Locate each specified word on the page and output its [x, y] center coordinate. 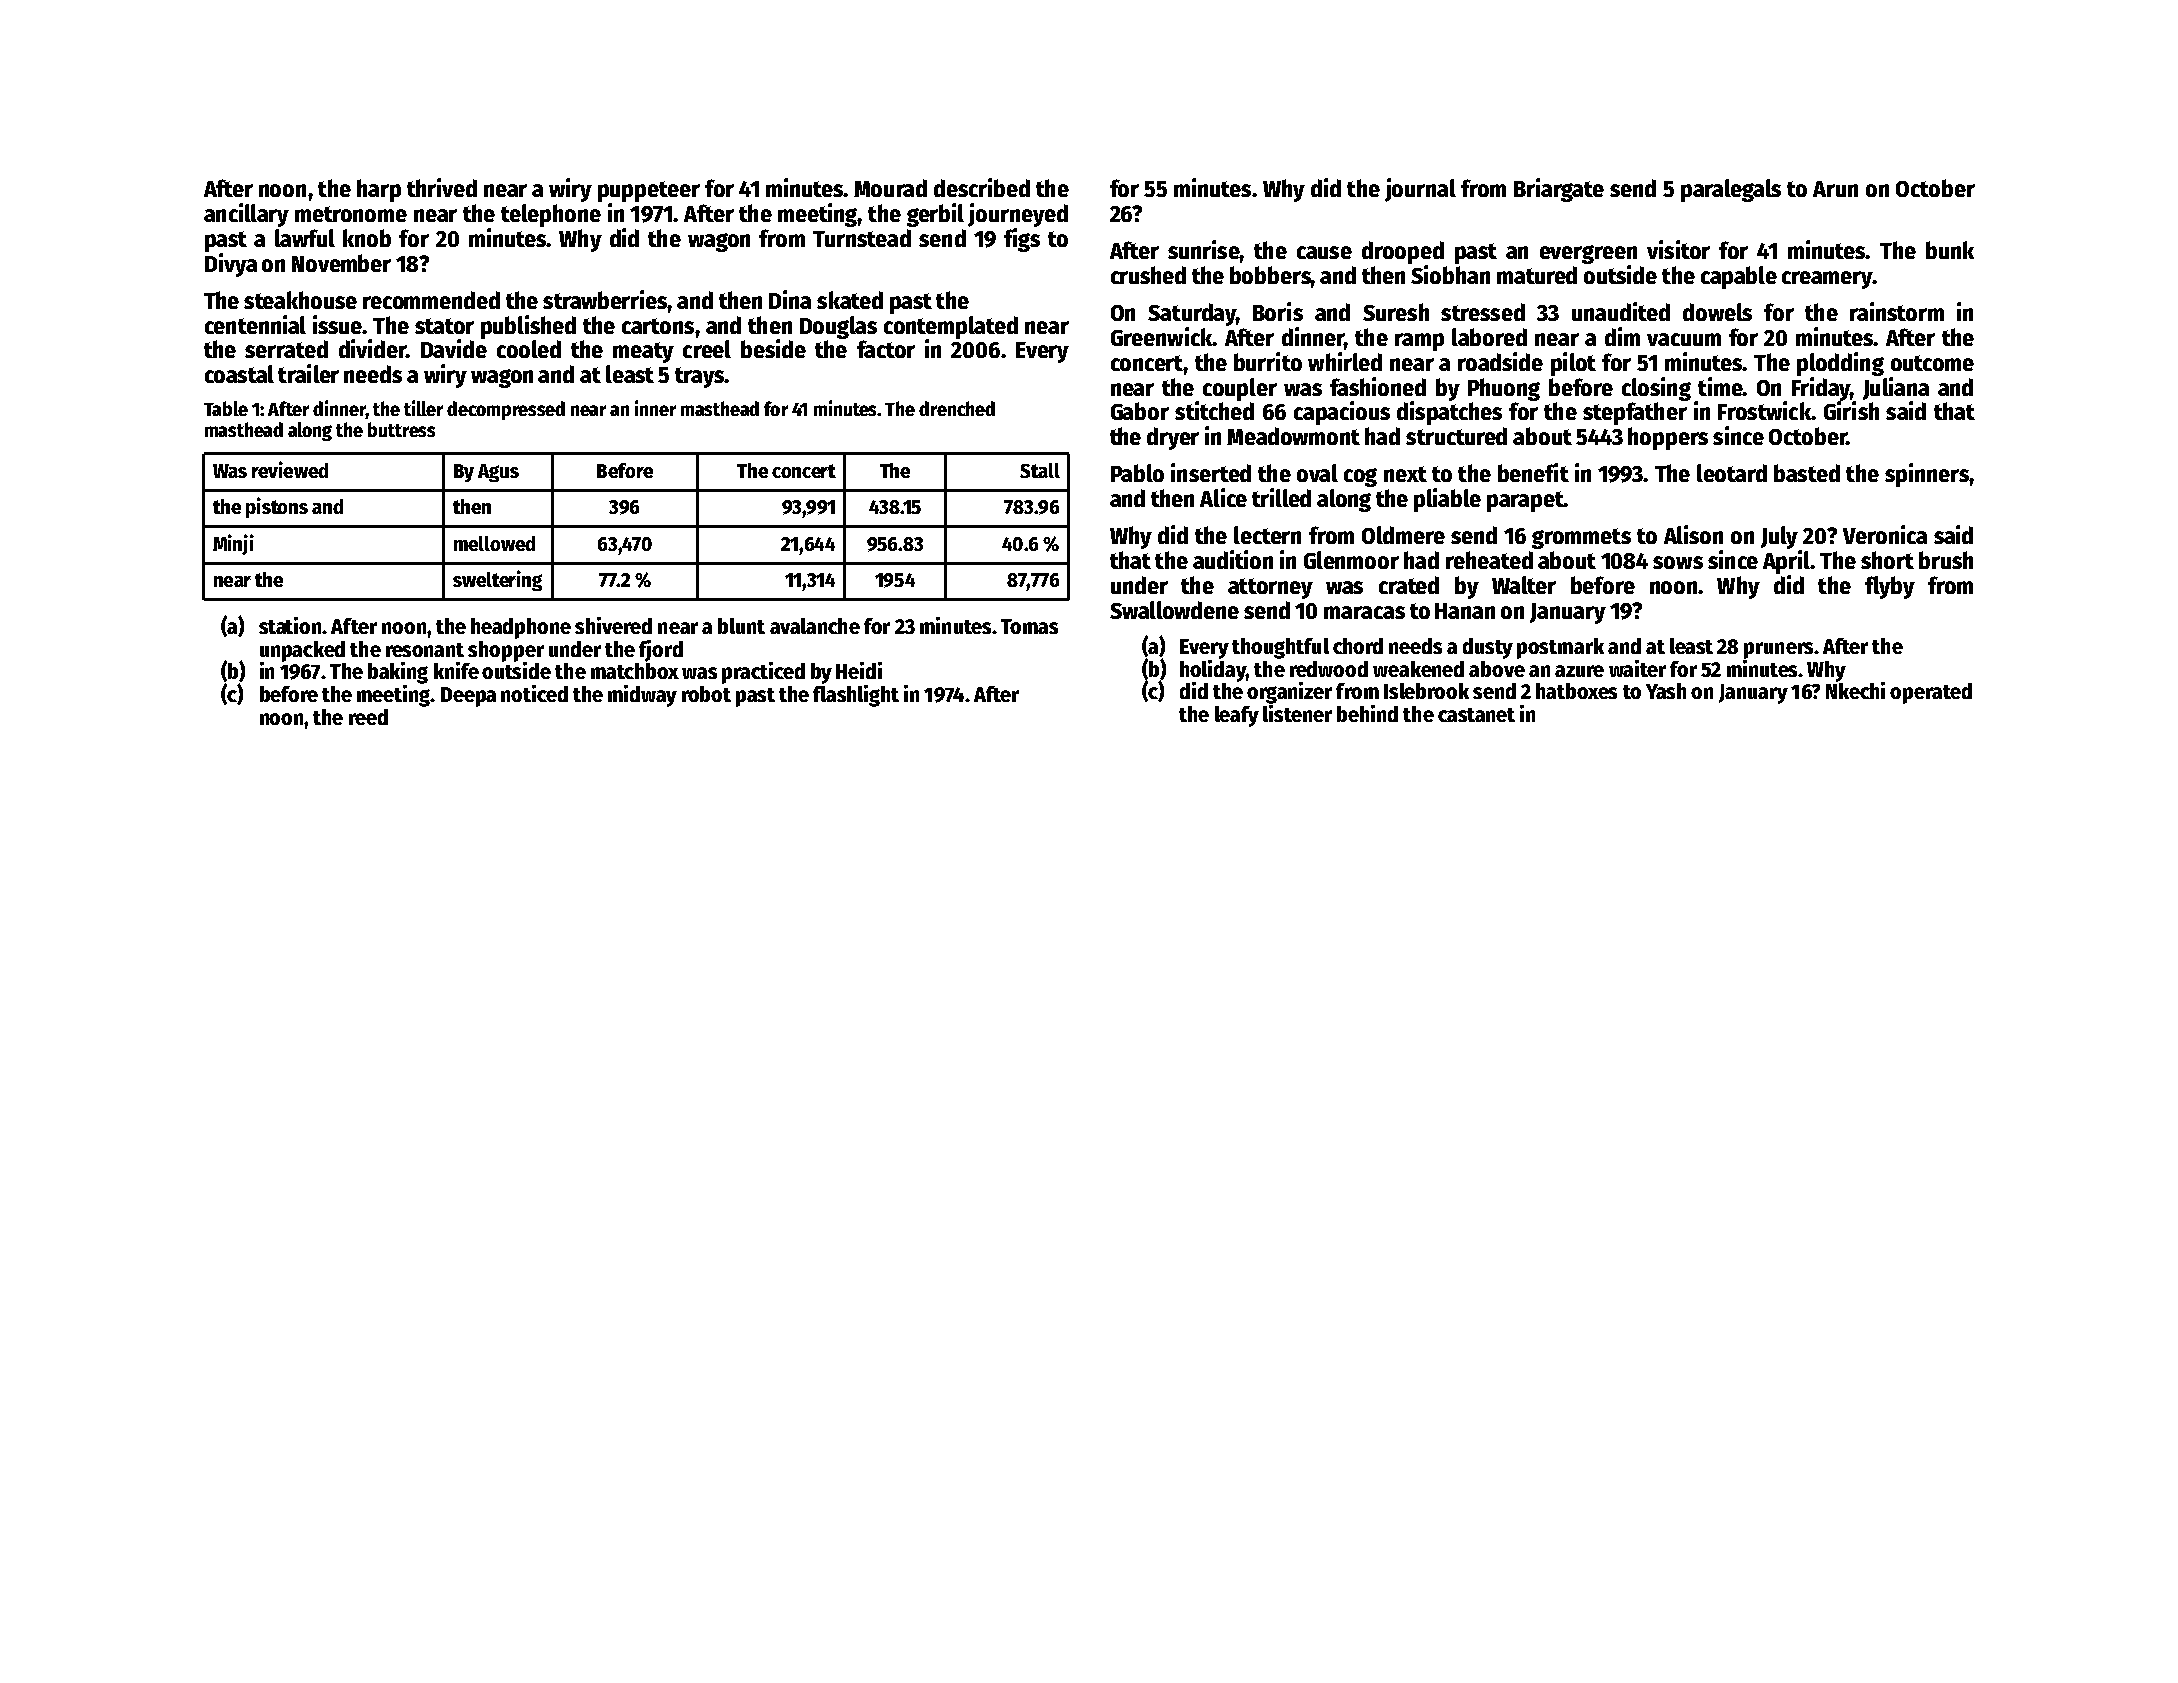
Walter [1524, 585]
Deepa [468, 697]
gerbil [935, 215]
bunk [1950, 250]
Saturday [1192, 314]
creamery [1827, 280]
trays [699, 377]
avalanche [815, 626]
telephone [551, 215]
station [290, 625]
